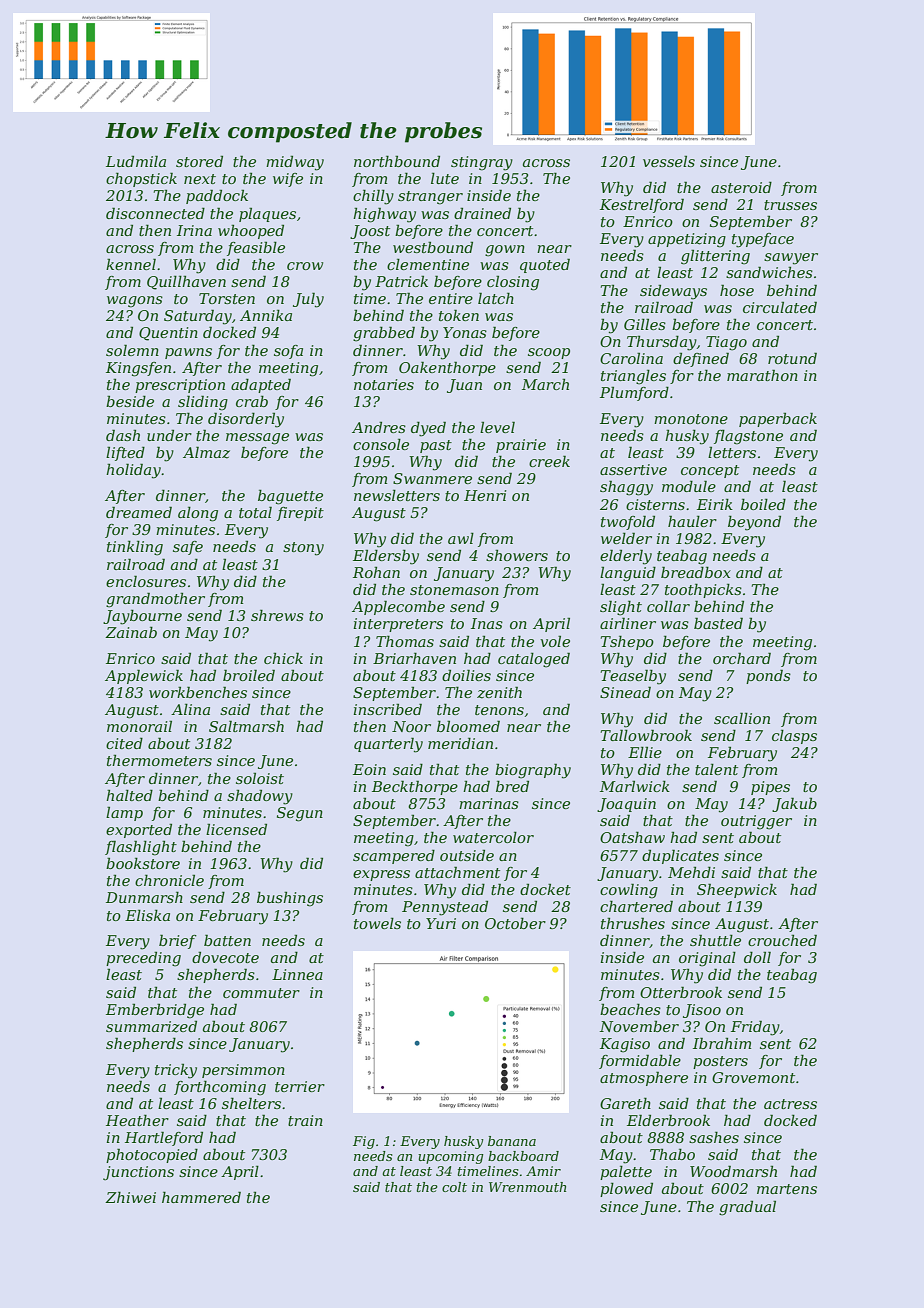 The height and width of the screenshot is (1308, 924). Describe the element at coordinates (555, 641) in the screenshot. I see `vole` at that location.
